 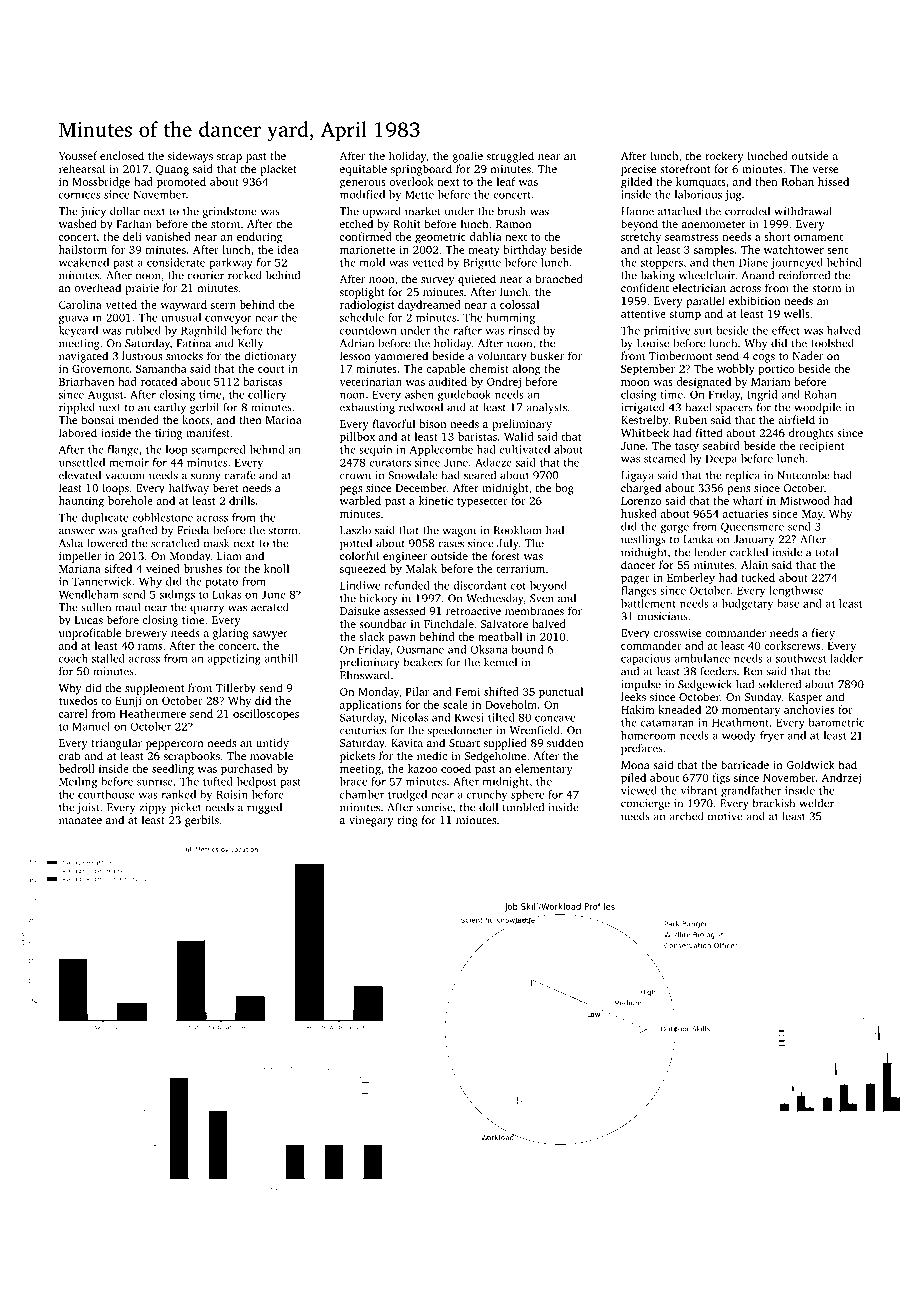 What do you see at coordinates (510, 157) in the screenshot?
I see `struggled` at bounding box center [510, 157].
